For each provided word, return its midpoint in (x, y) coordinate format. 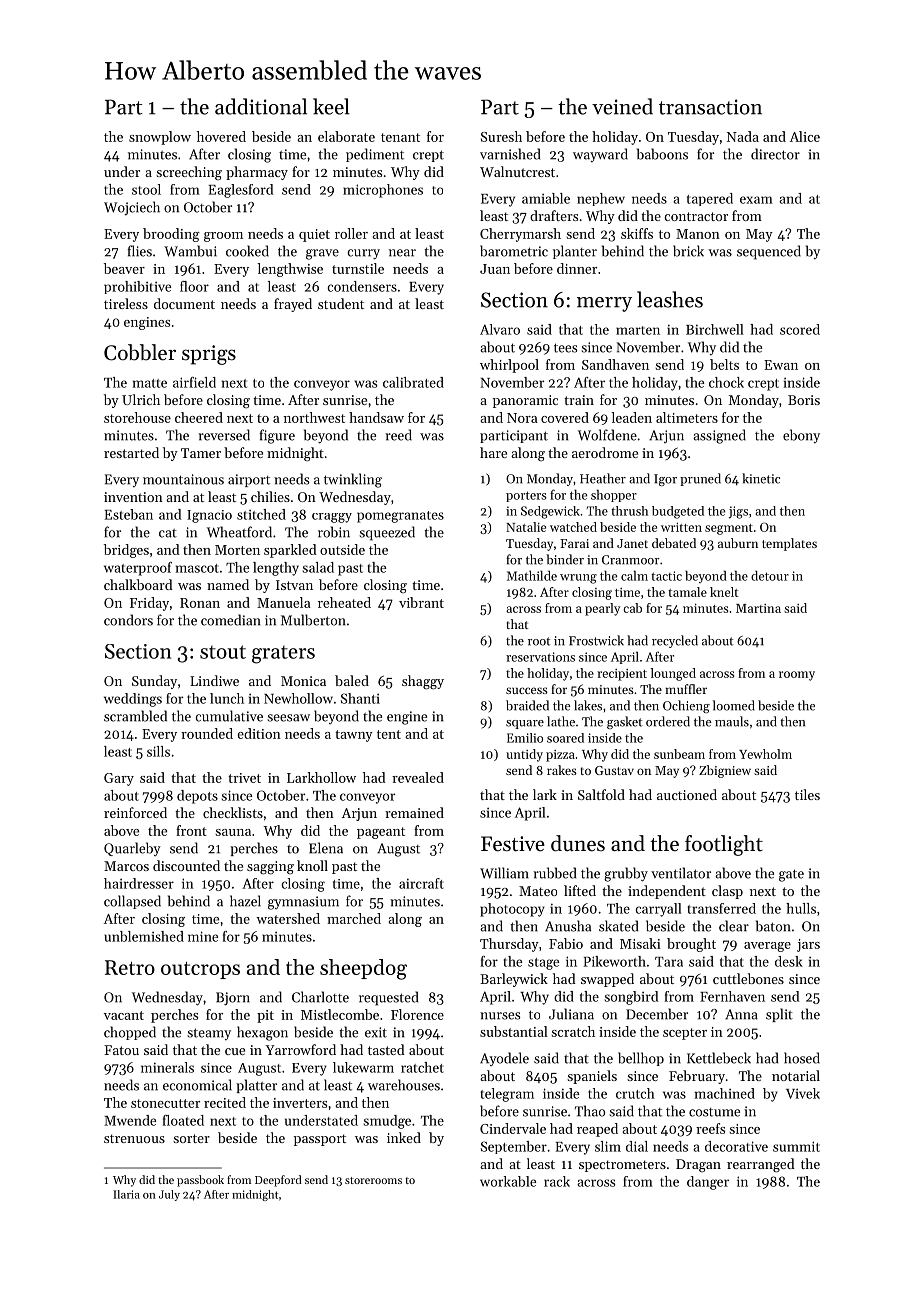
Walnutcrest (517, 171)
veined (622, 106)
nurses (500, 1016)
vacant (124, 1015)
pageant (381, 833)
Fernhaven (732, 996)
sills (158, 751)
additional (261, 106)
